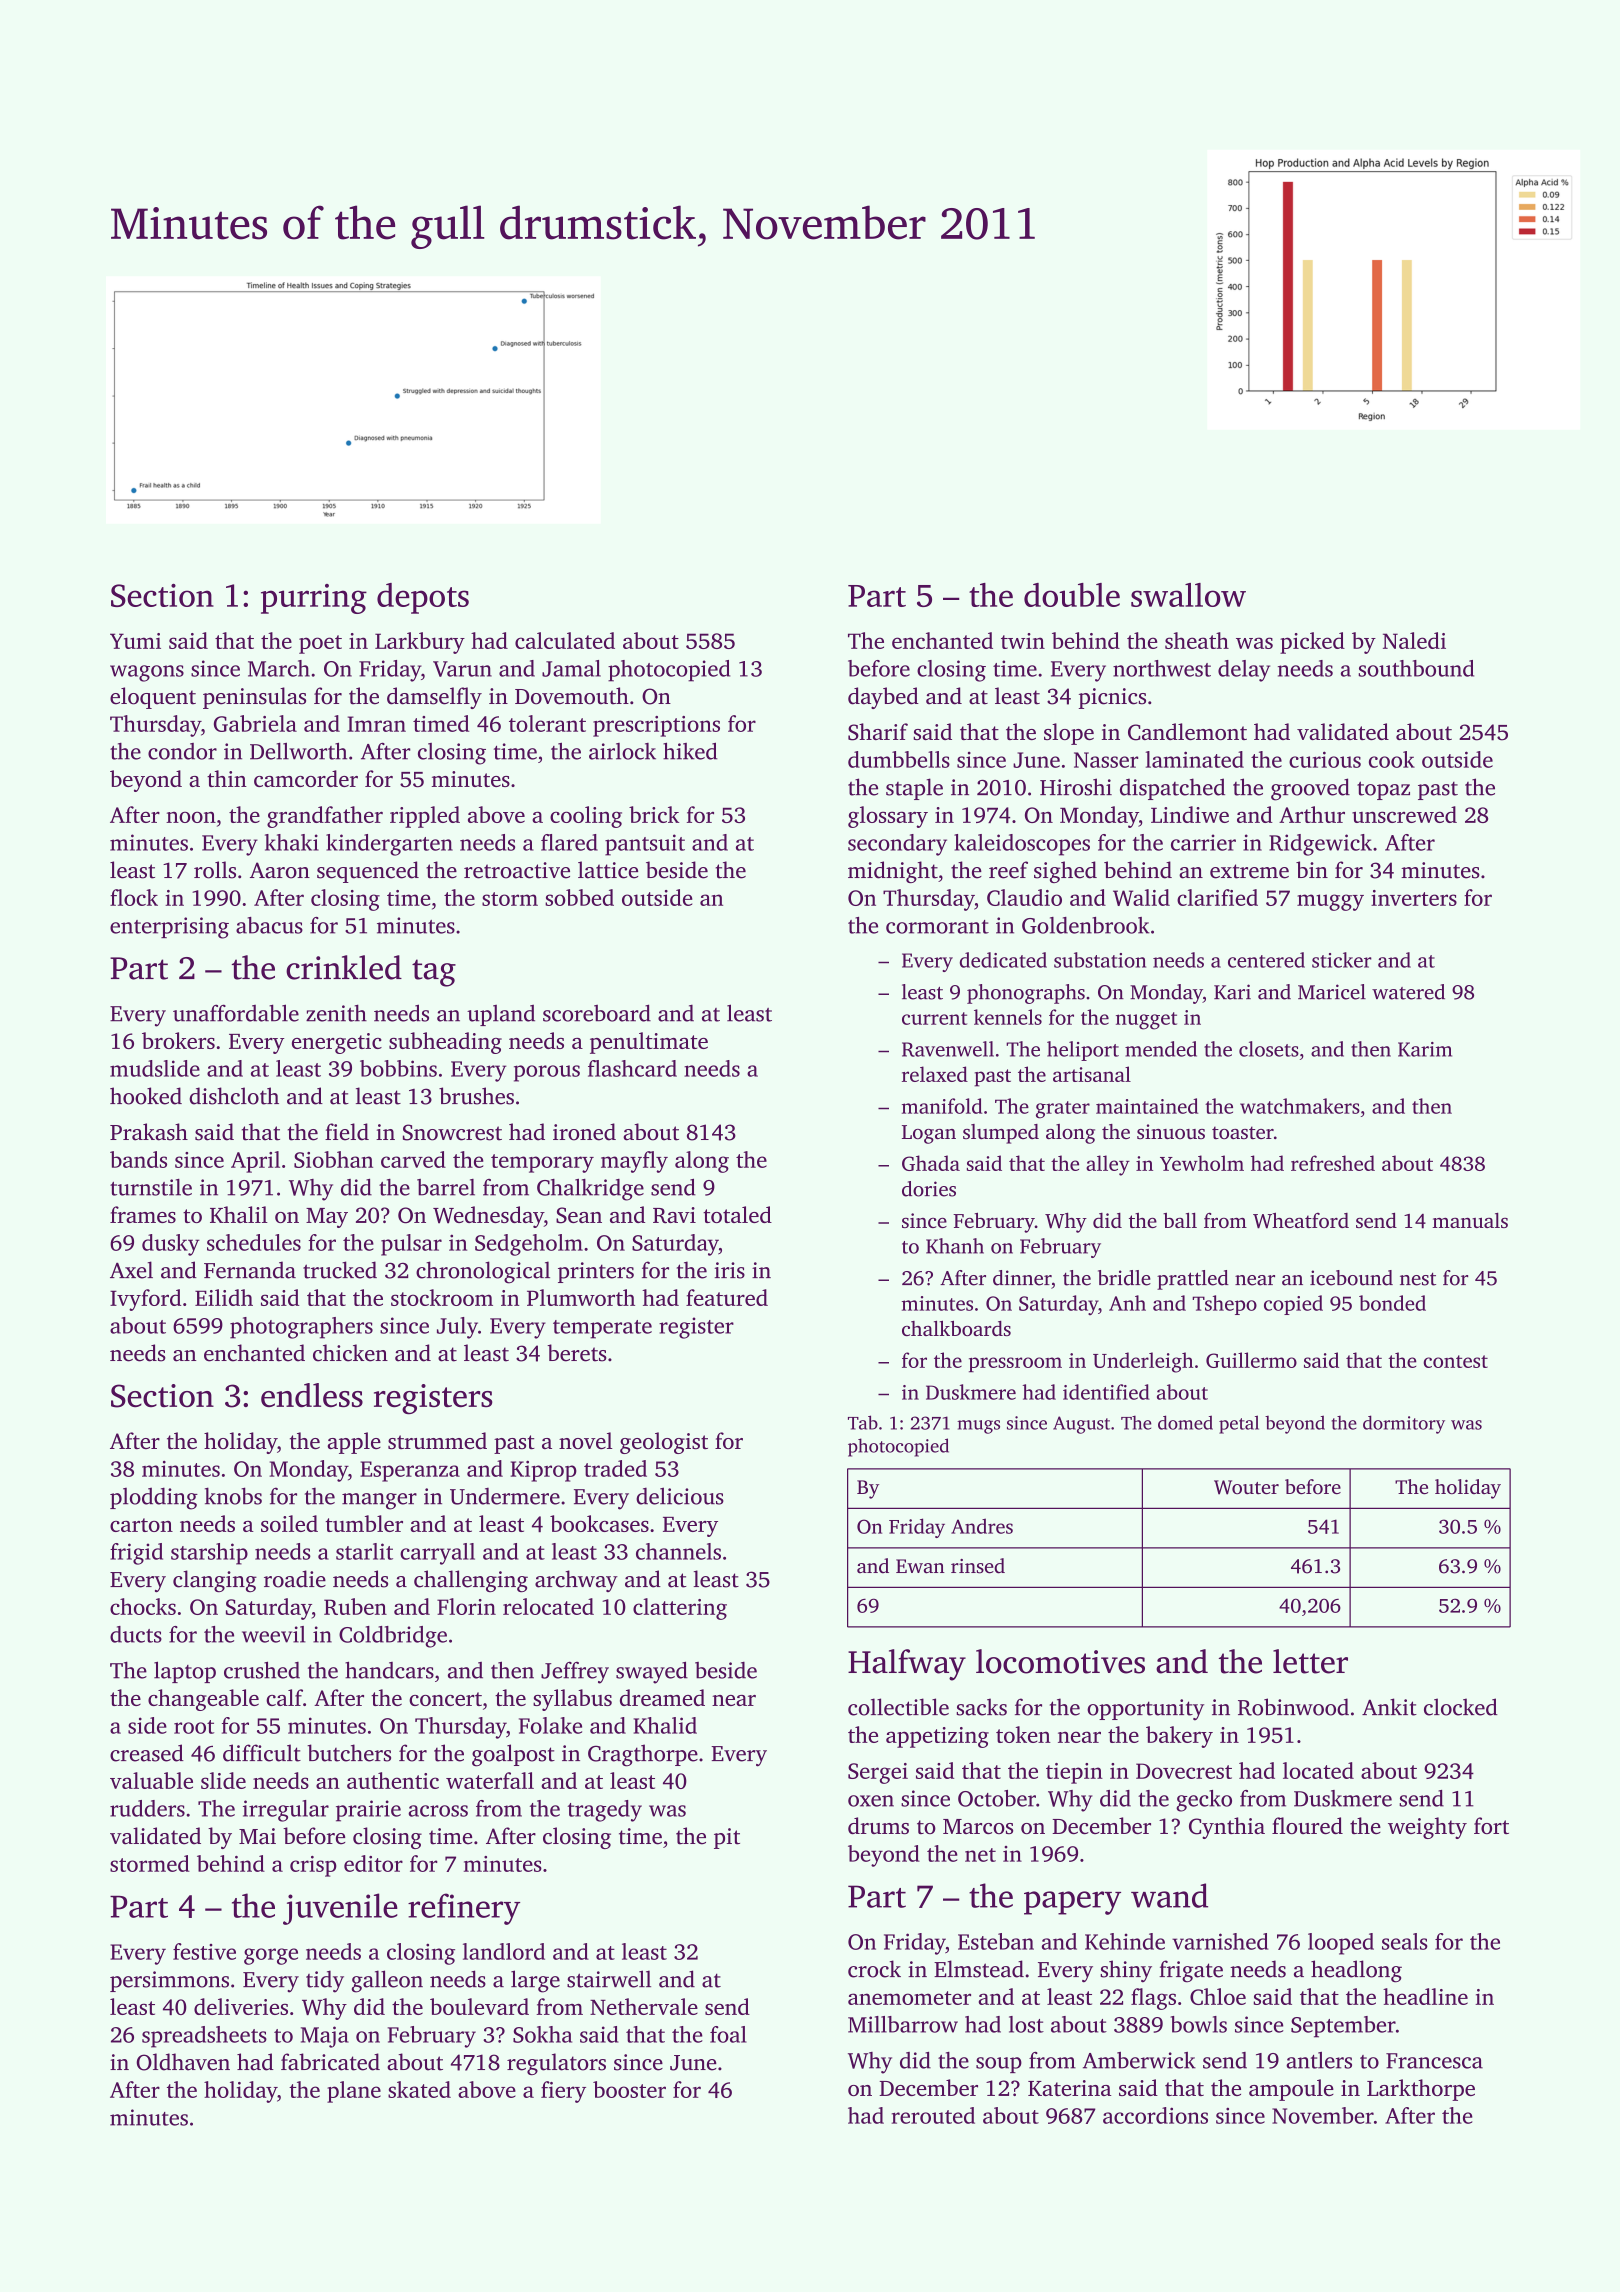 This image has width=1620, height=2292. I want to click on dreamed, so click(662, 1697).
